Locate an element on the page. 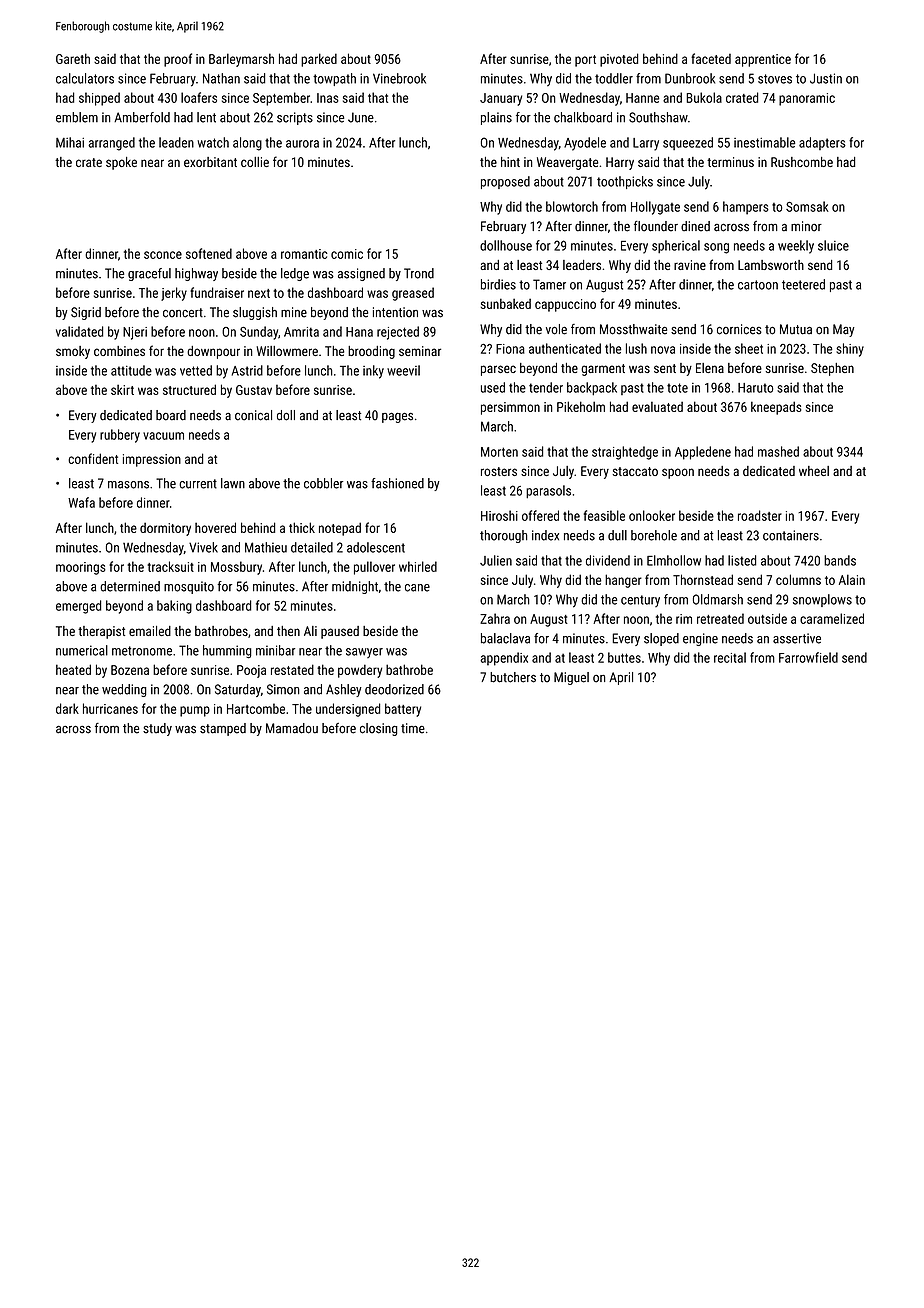 This image has width=924, height=1308. stoves is located at coordinates (775, 79).
